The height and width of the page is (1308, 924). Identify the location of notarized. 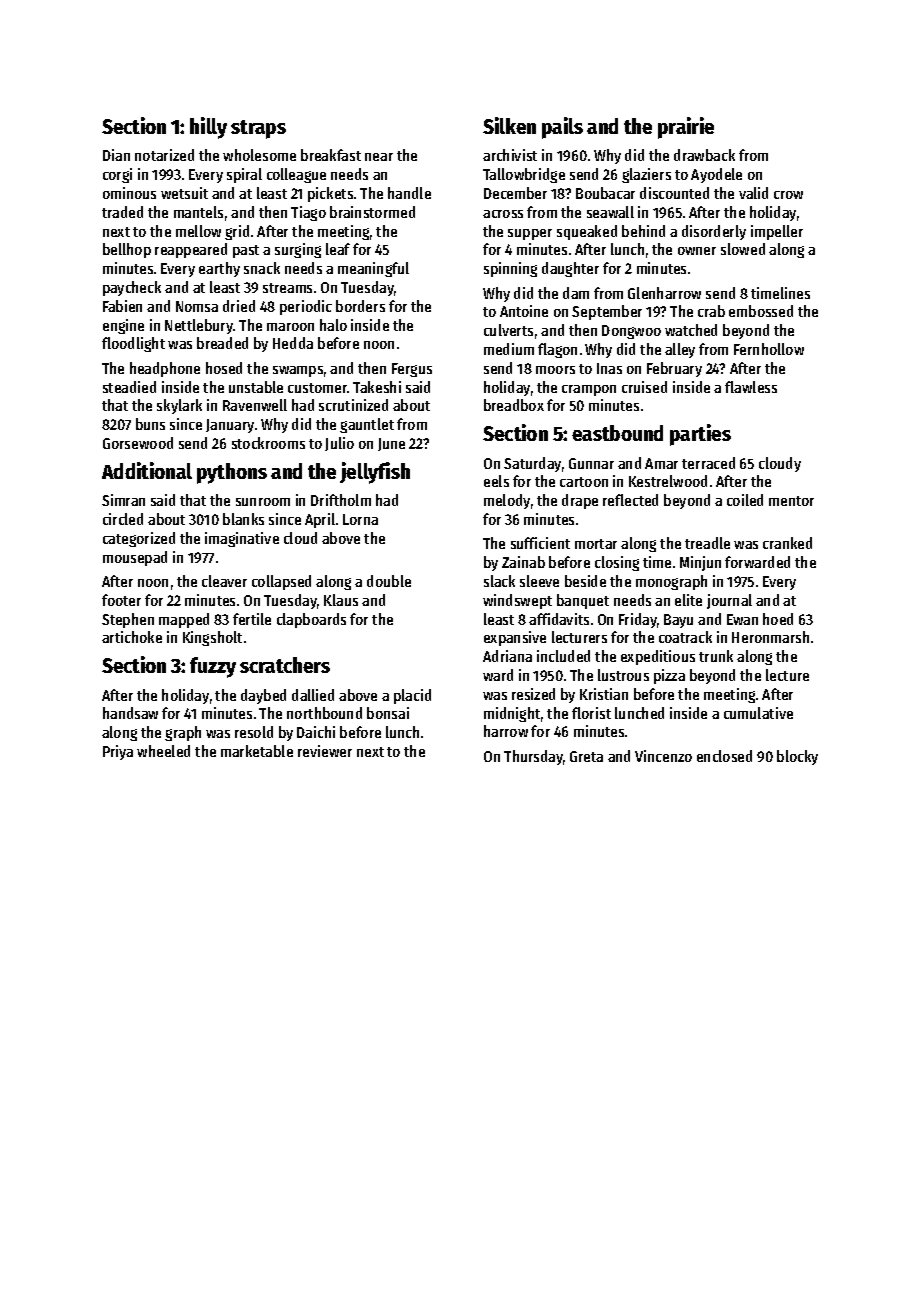
(164, 155).
